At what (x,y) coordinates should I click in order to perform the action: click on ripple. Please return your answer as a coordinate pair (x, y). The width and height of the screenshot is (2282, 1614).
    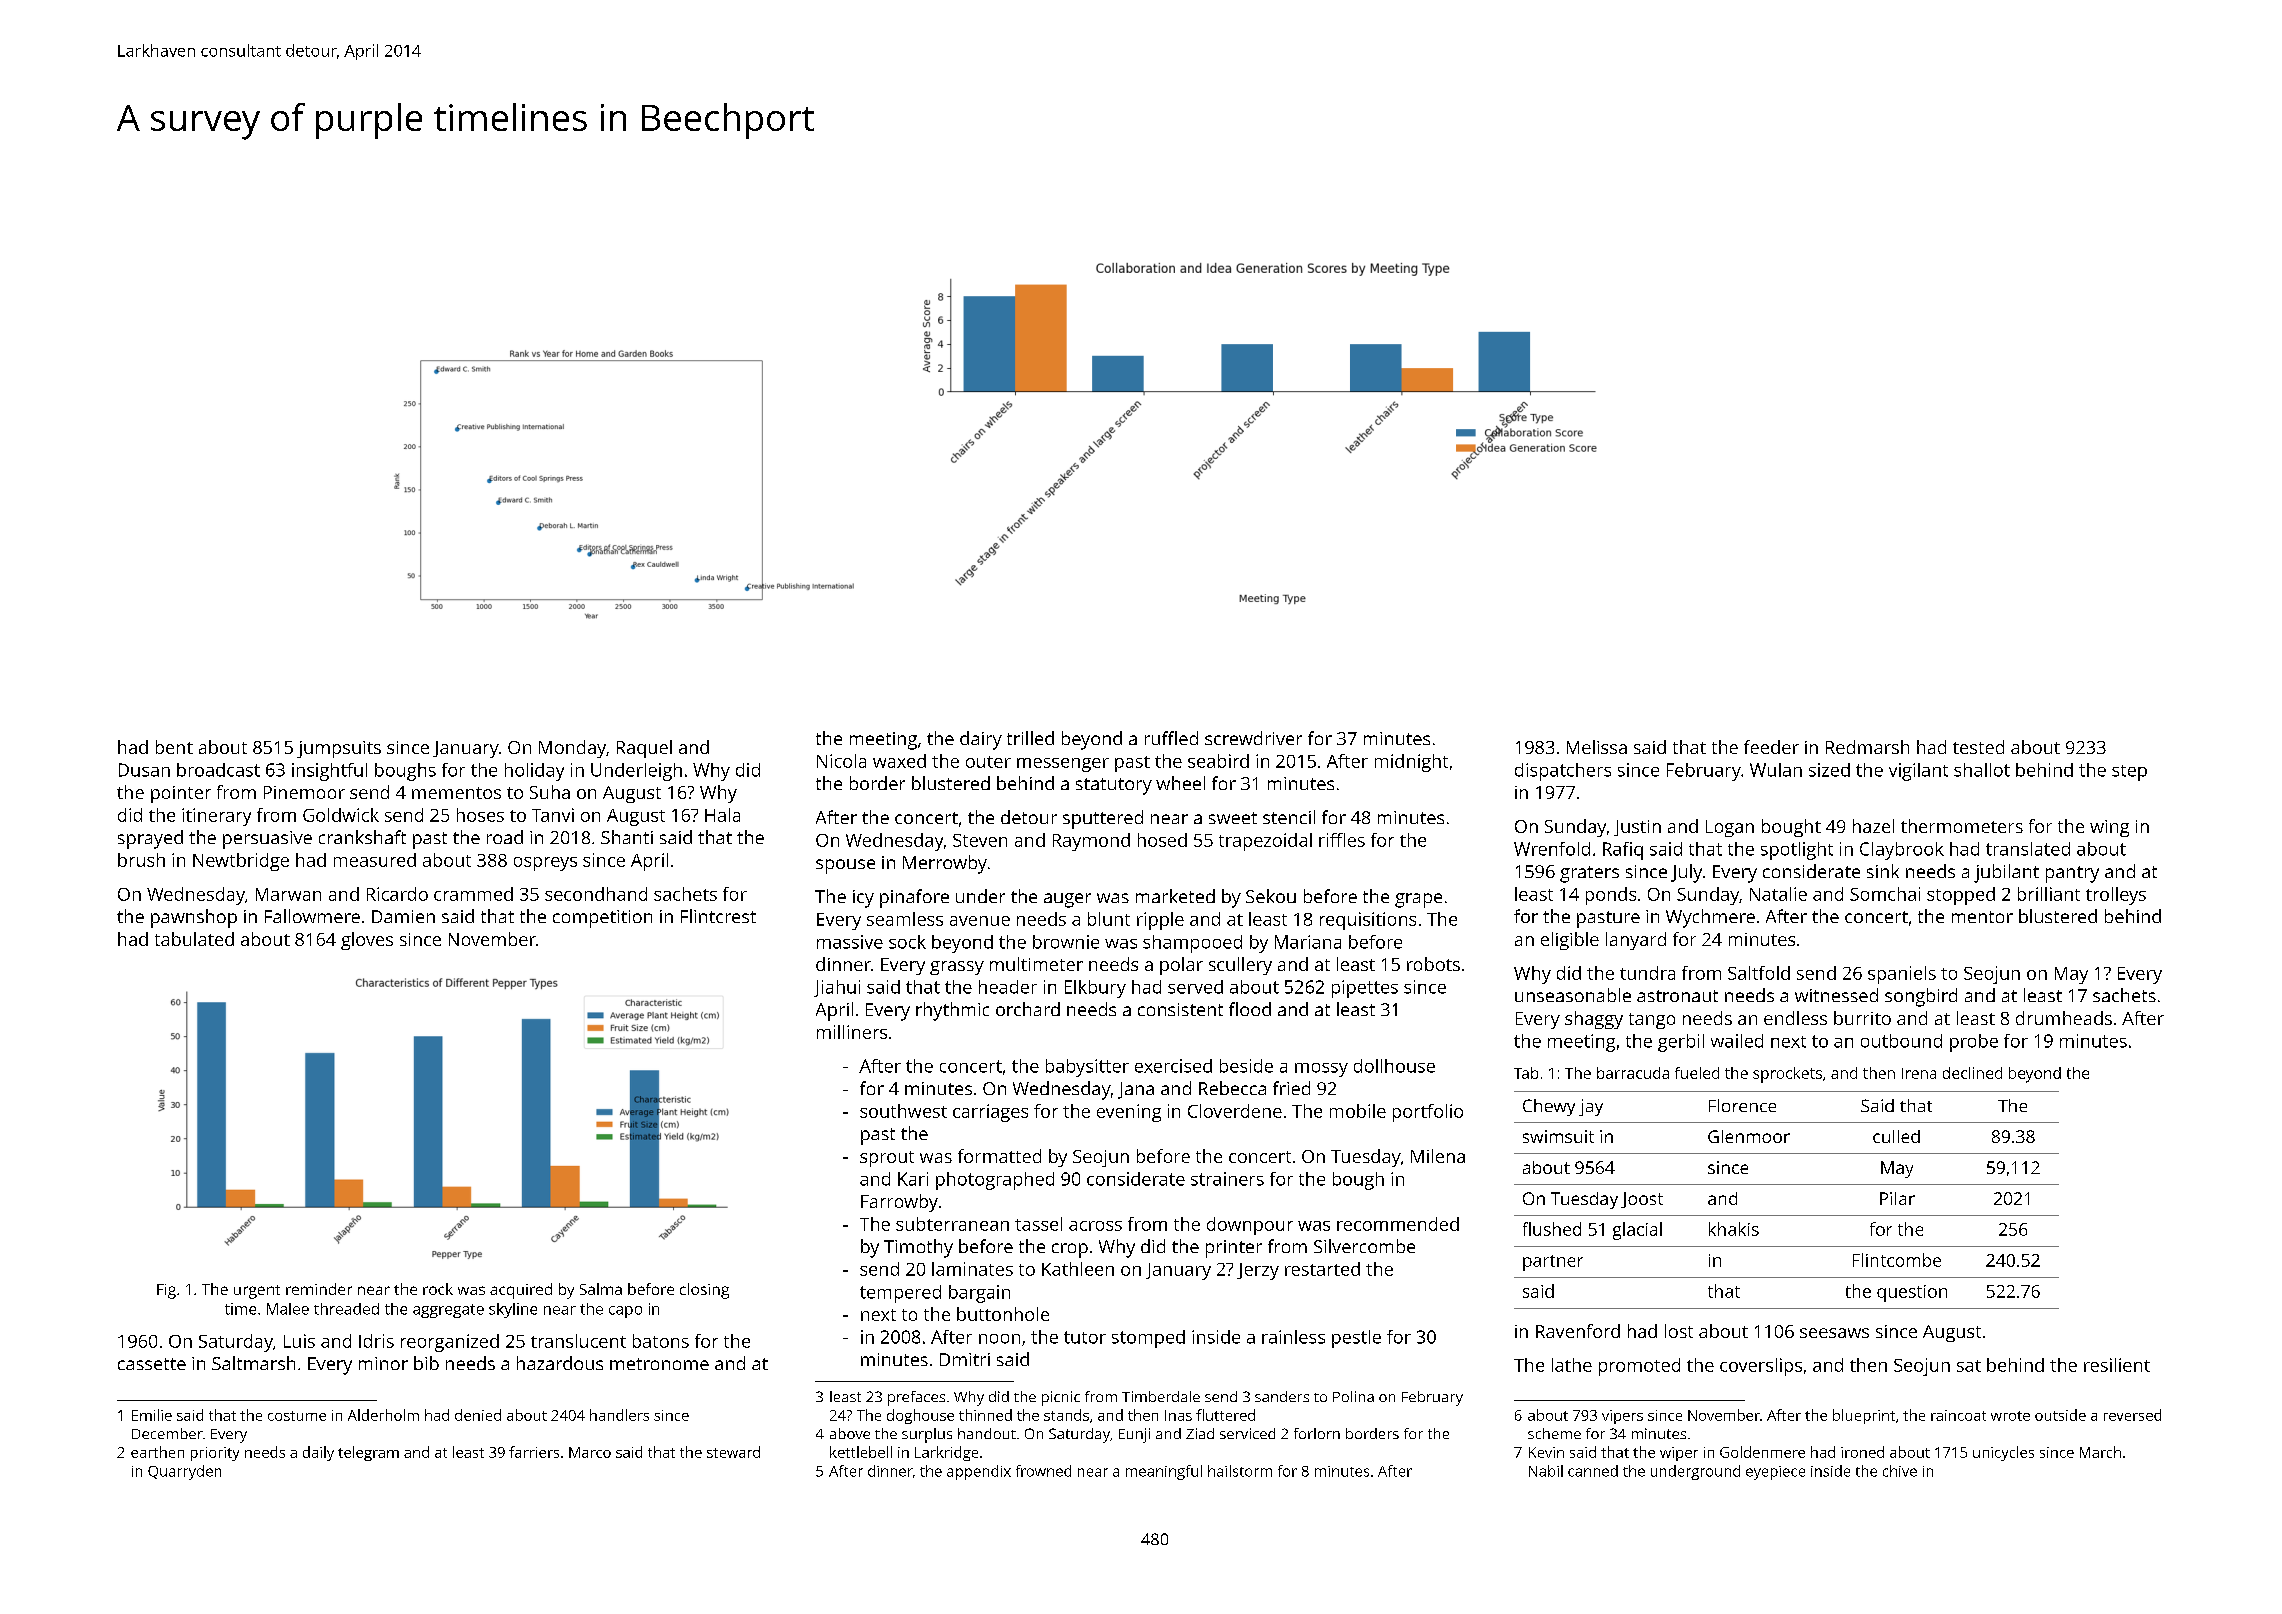
    Looking at the image, I should click on (1160, 921).
